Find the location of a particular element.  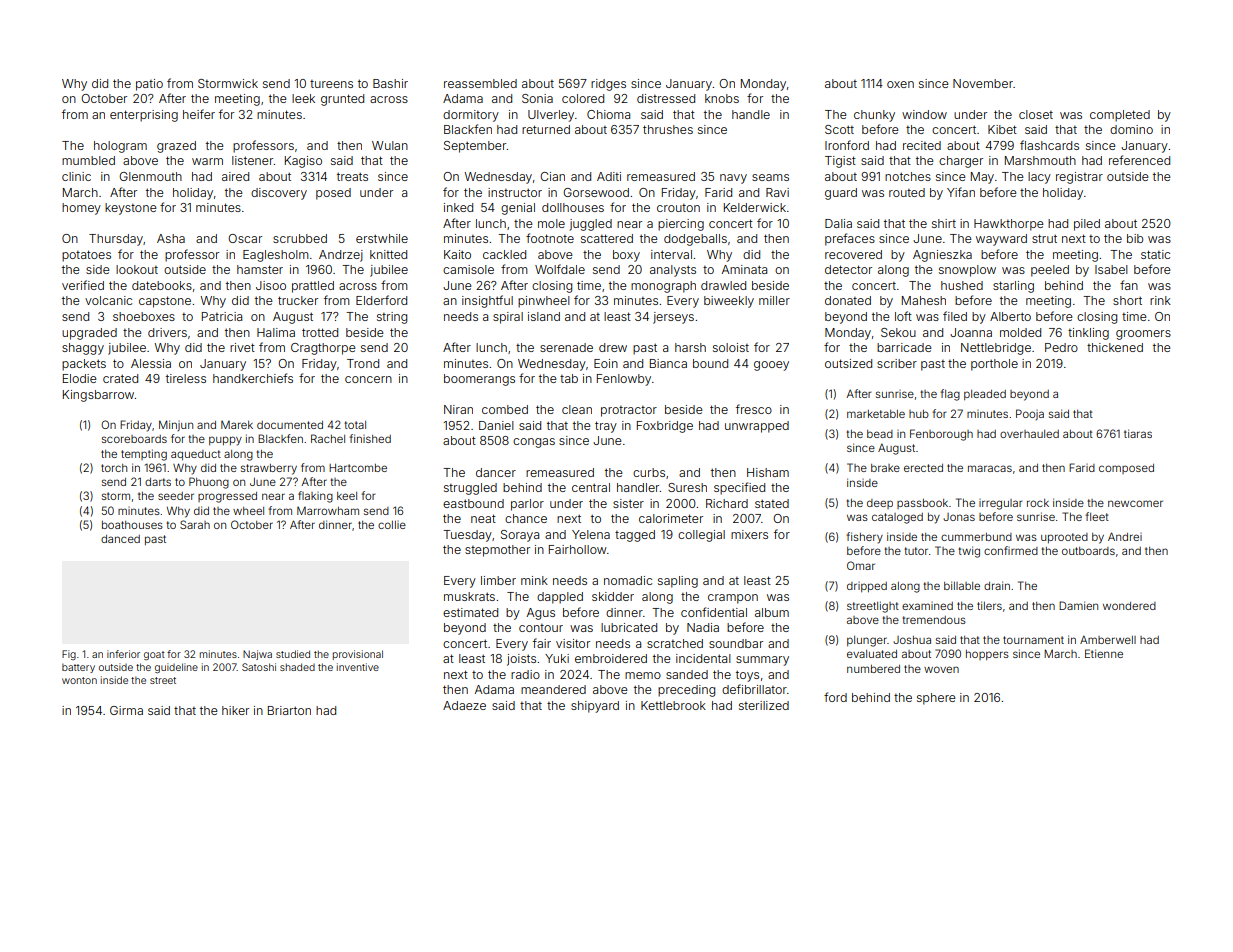

danced is located at coordinates (120, 539).
